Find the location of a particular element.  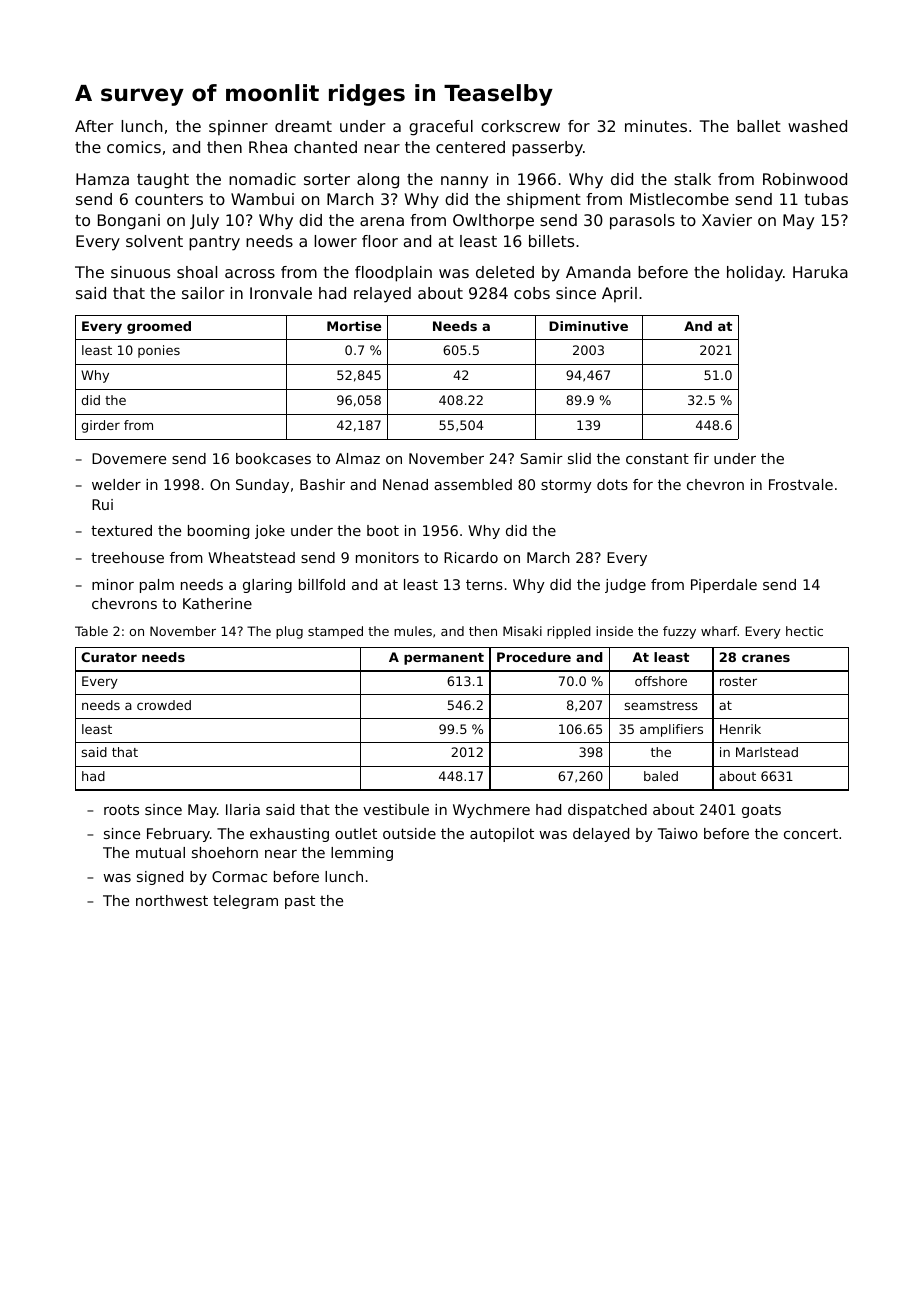

baled is located at coordinates (661, 776).
